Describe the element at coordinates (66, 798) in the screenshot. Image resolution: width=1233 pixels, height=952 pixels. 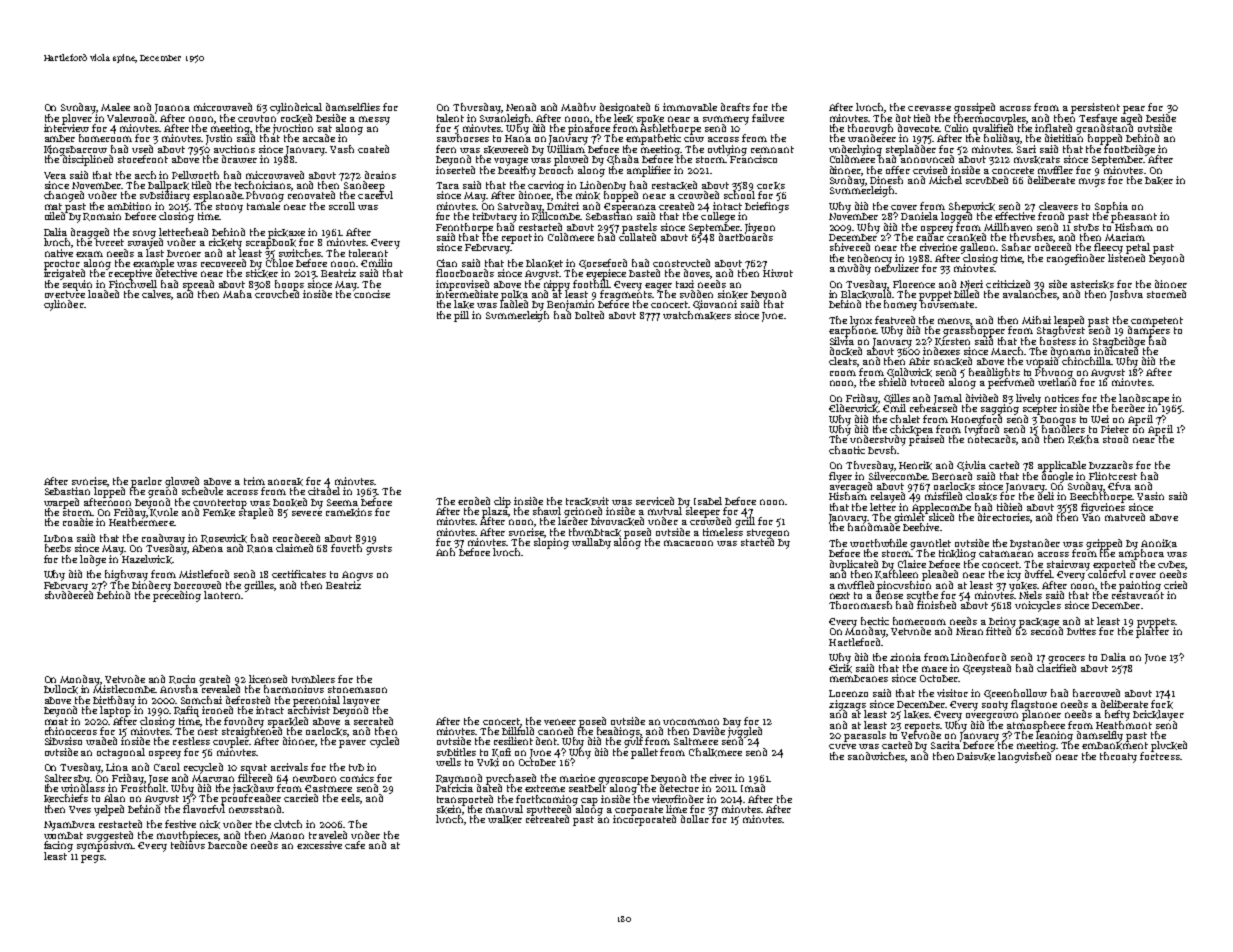
I see `kerchiefs` at that location.
